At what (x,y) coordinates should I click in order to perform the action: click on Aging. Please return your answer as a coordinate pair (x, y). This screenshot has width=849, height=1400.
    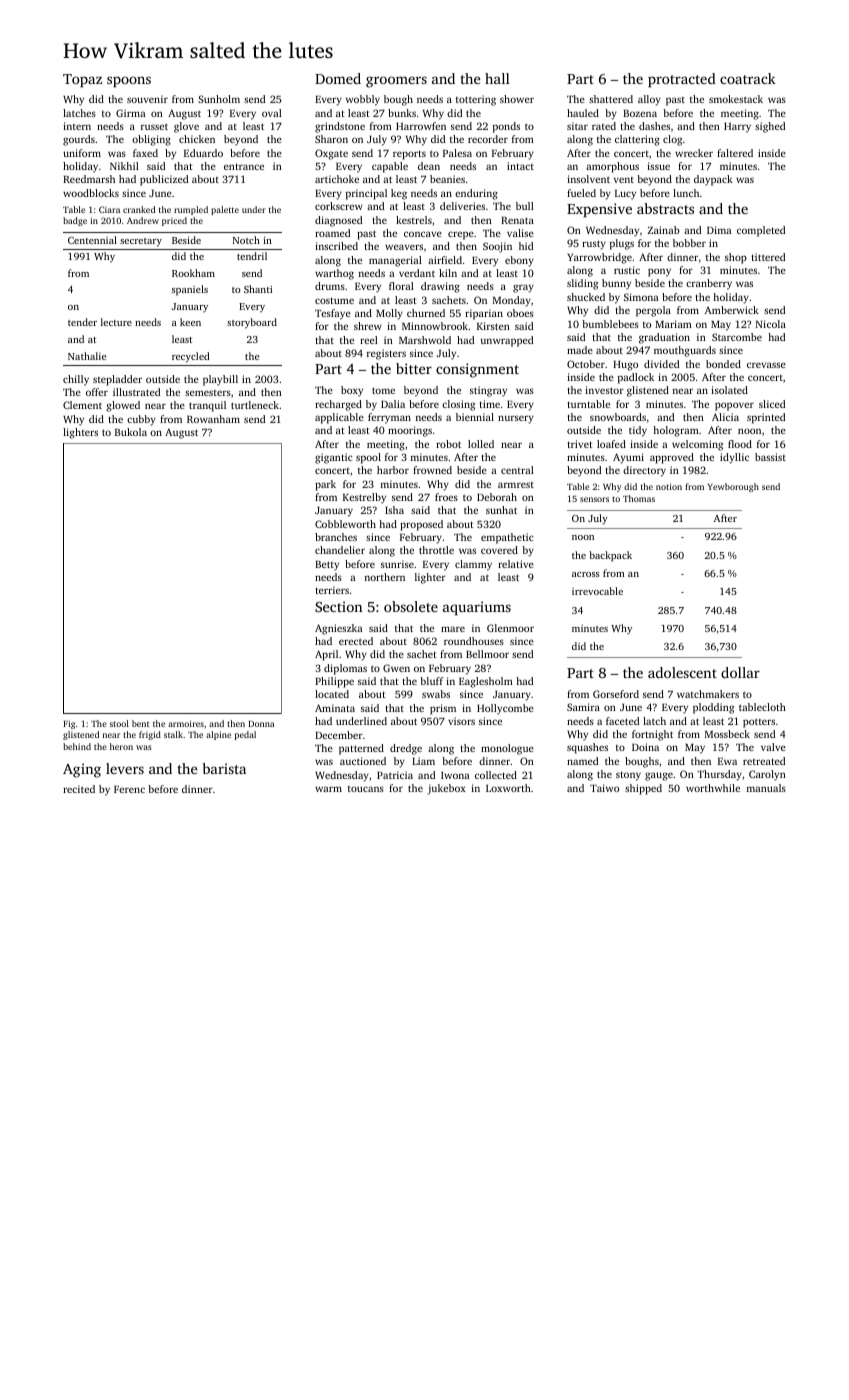
    Looking at the image, I should click on (82, 770).
